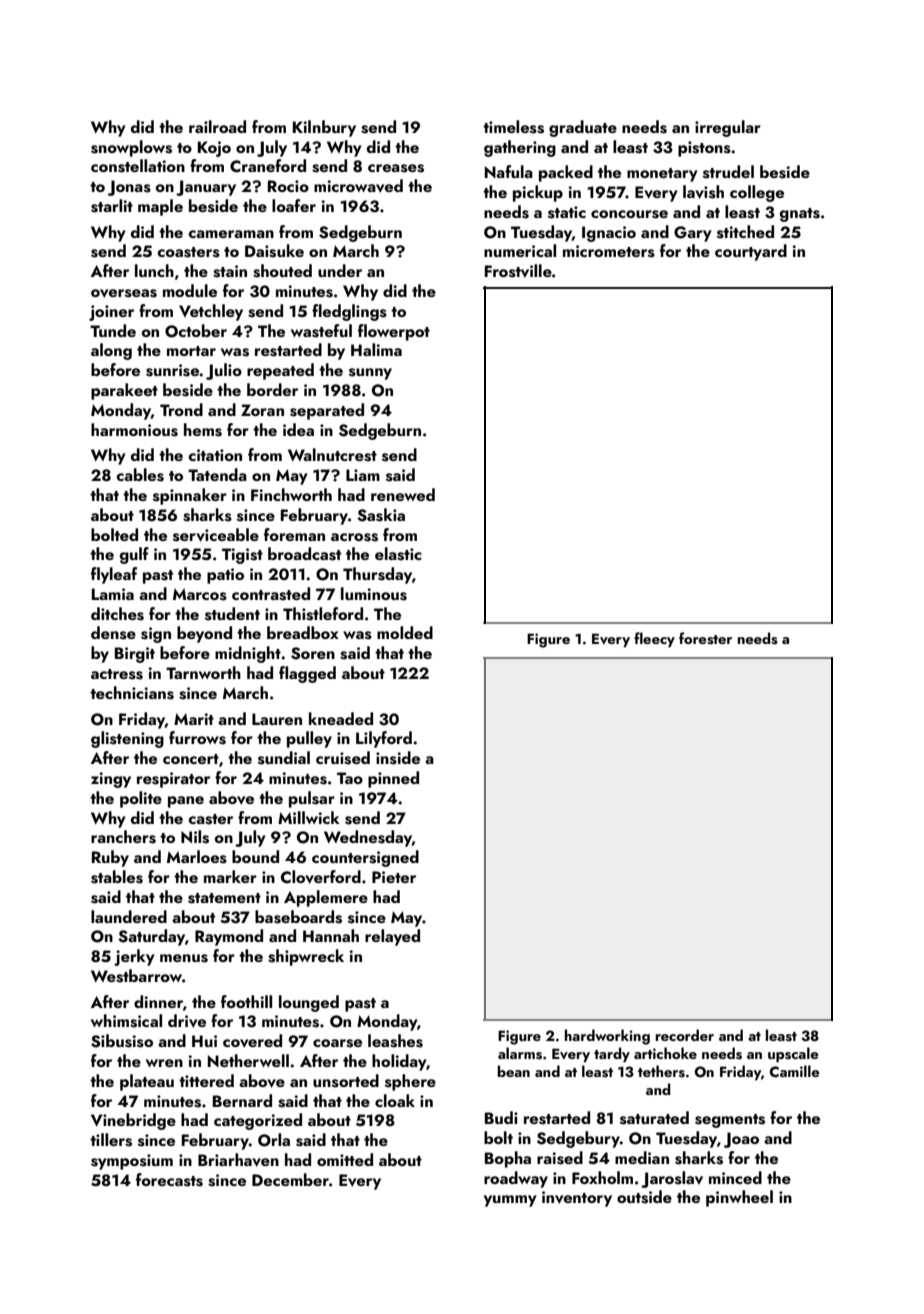 Image resolution: width=924 pixels, height=1314 pixels. What do you see at coordinates (132, 1162) in the screenshot?
I see `symposium` at bounding box center [132, 1162].
